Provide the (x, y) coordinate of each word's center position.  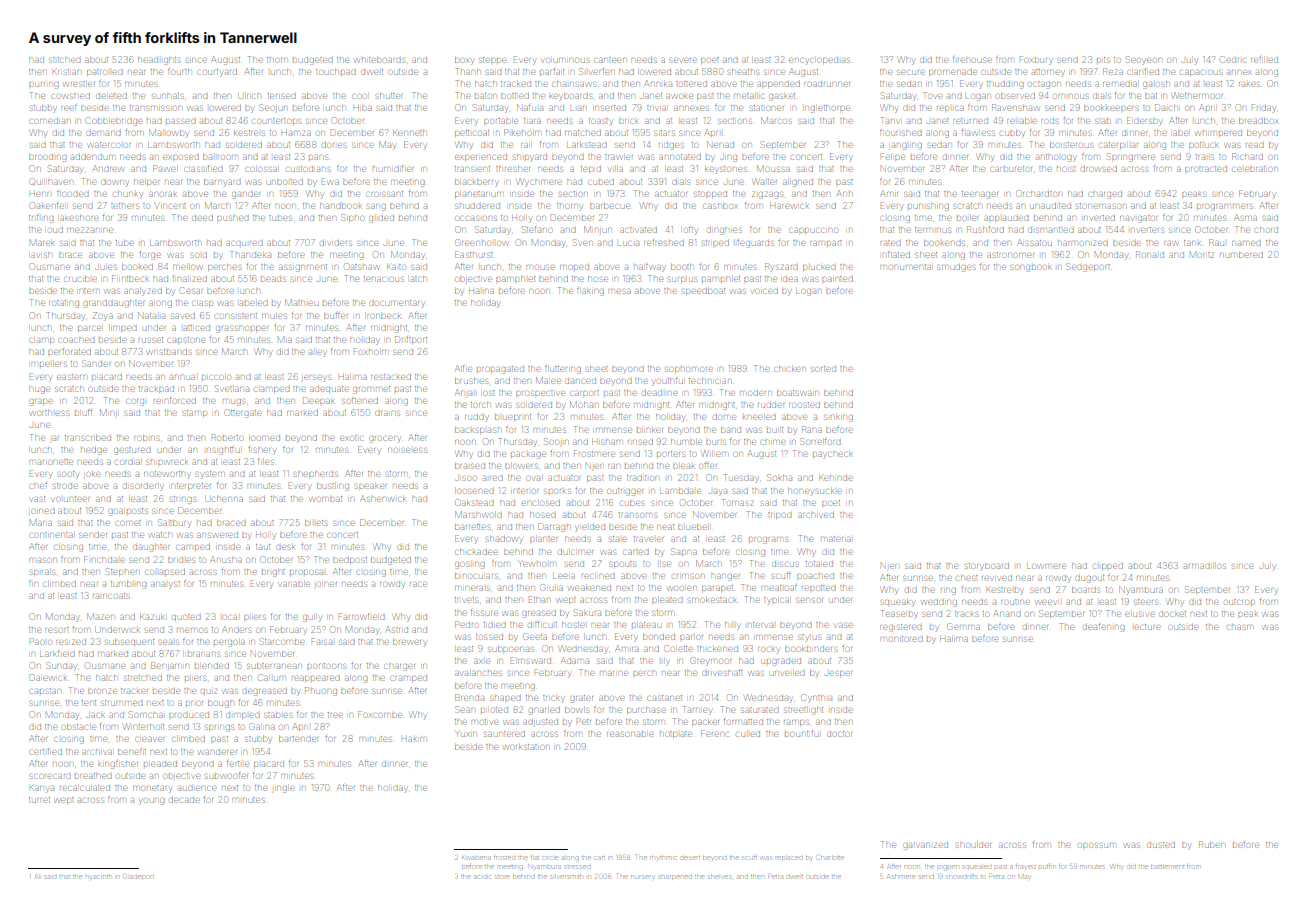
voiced (765, 291)
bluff (83, 413)
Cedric (1233, 59)
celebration (1255, 169)
